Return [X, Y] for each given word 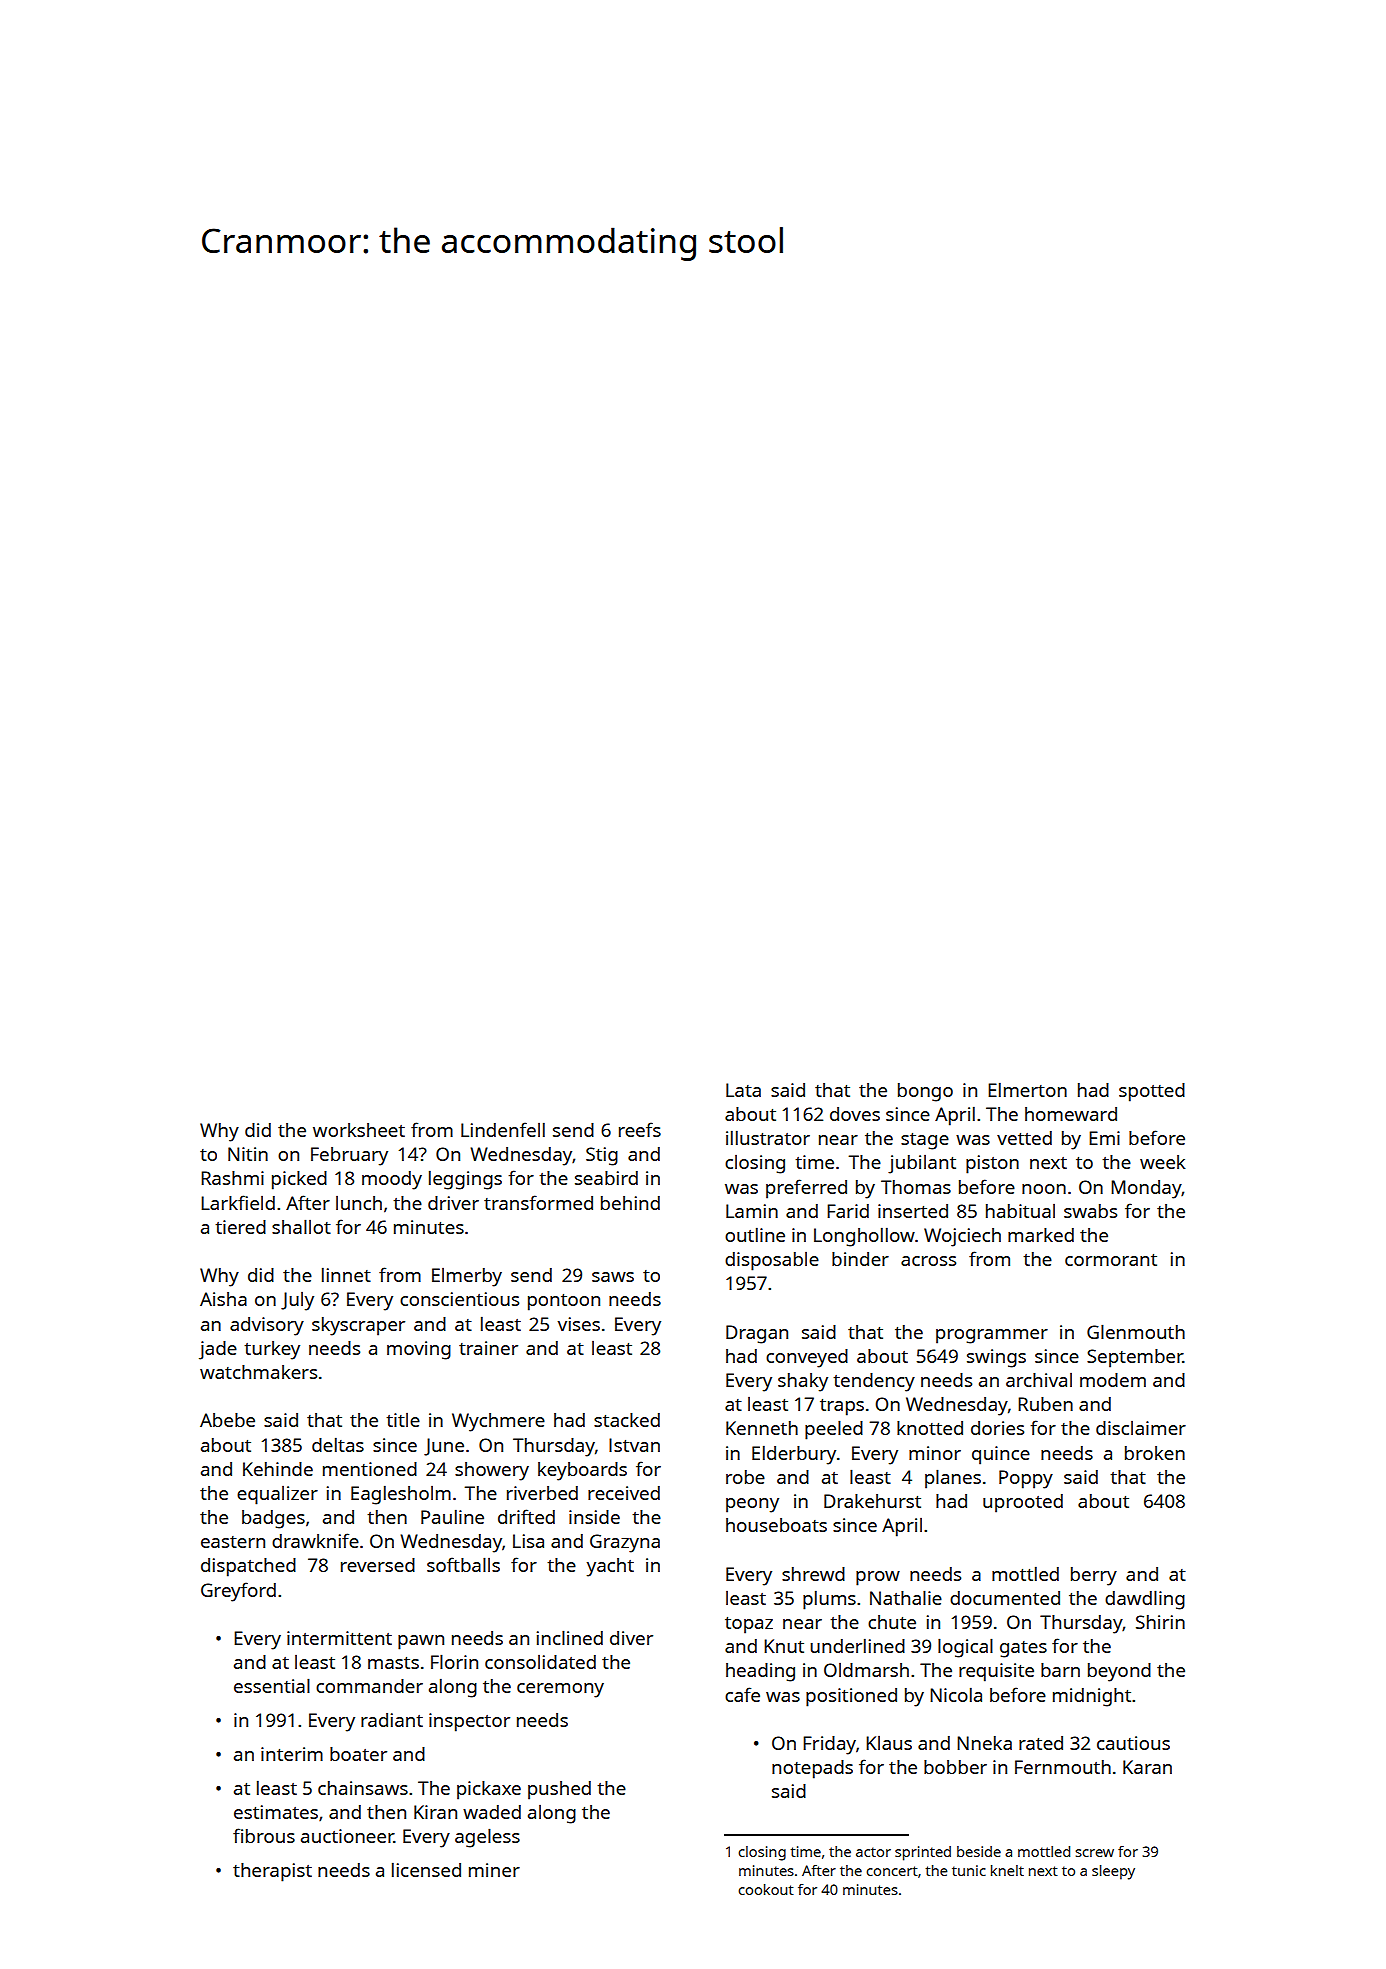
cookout [766, 1889]
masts [393, 1663]
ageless [487, 1838]
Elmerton [1027, 1089]
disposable [772, 1261]
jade [218, 1350]
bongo [925, 1092]
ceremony [560, 1690]
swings [996, 1358]
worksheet [359, 1130]
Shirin [1160, 1622]
